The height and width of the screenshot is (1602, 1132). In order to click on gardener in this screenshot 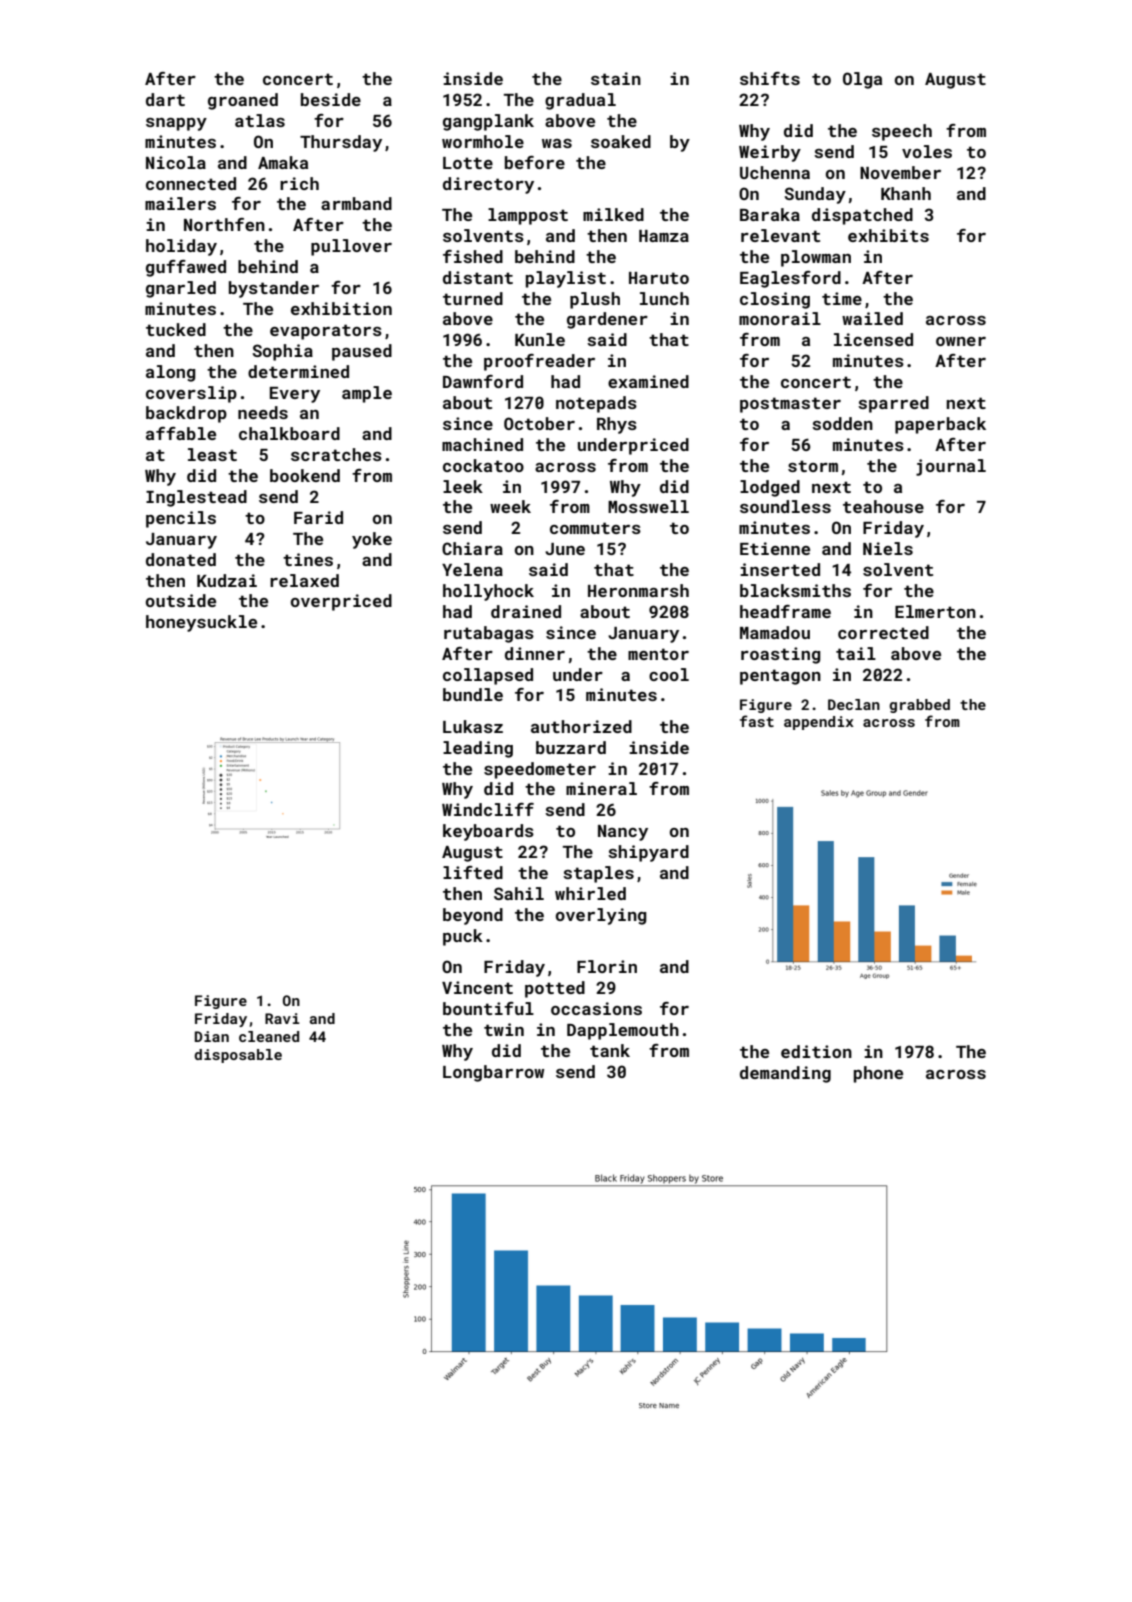, I will do `click(607, 320)`.
